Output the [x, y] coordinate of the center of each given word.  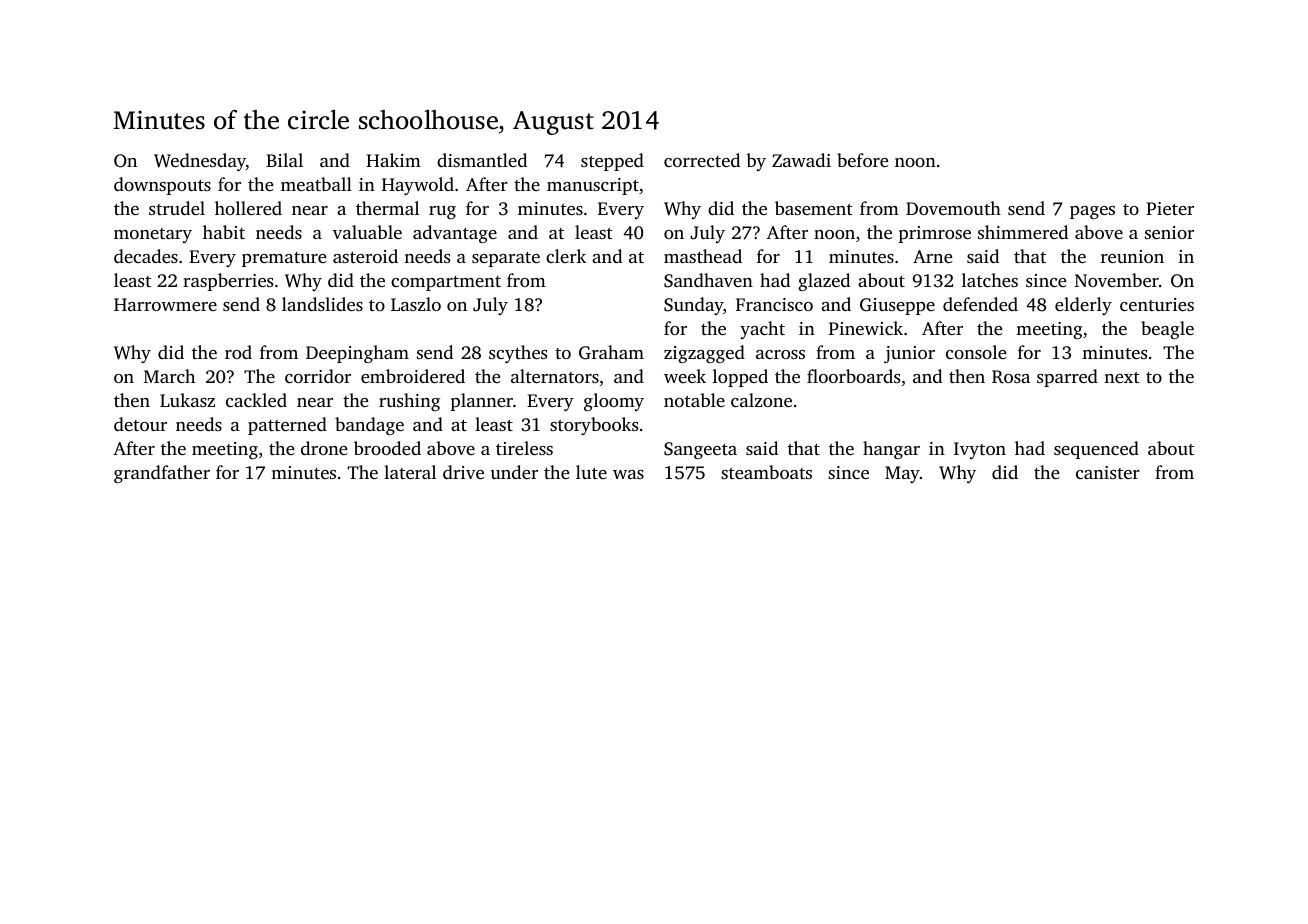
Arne [933, 256]
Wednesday [200, 162]
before [863, 160]
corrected [702, 160]
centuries [1157, 304]
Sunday [693, 306]
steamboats [766, 472]
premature [284, 259]
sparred [1067, 378]
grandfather [162, 474]
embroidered [413, 376]
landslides [322, 304]
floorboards [853, 376]
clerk [566, 256]
